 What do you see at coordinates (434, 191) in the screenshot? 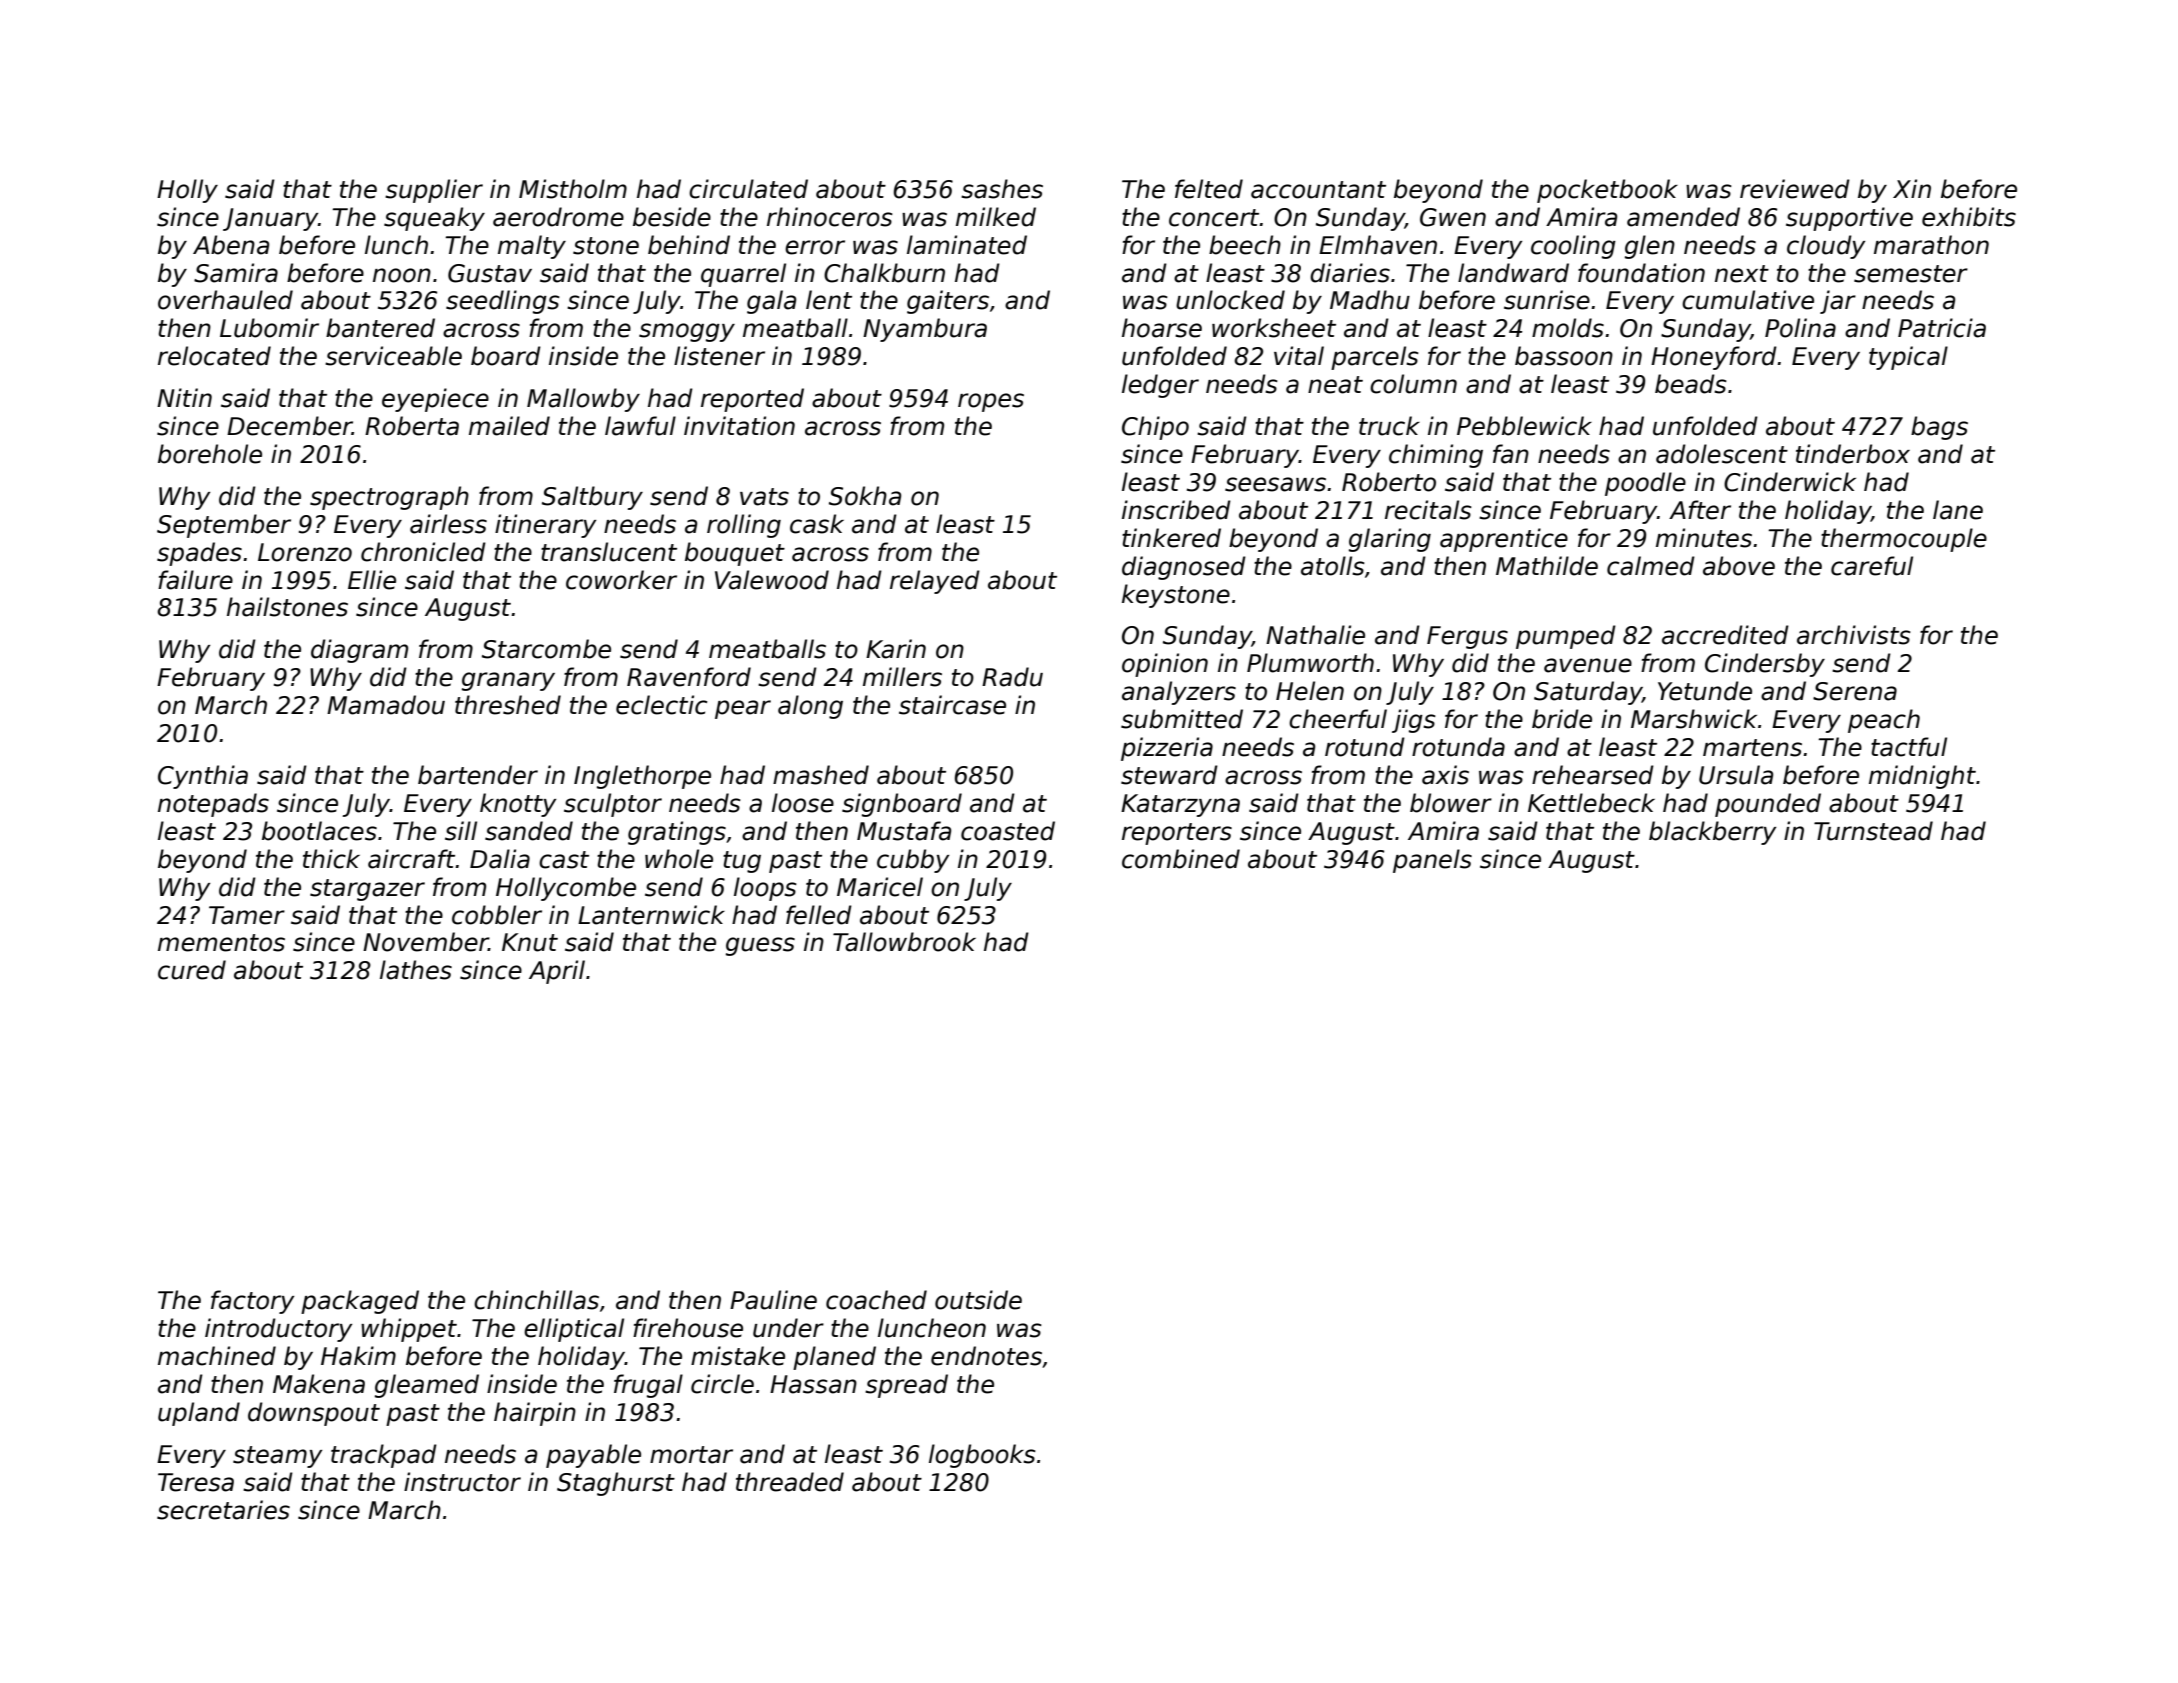
I see `supplier` at bounding box center [434, 191].
